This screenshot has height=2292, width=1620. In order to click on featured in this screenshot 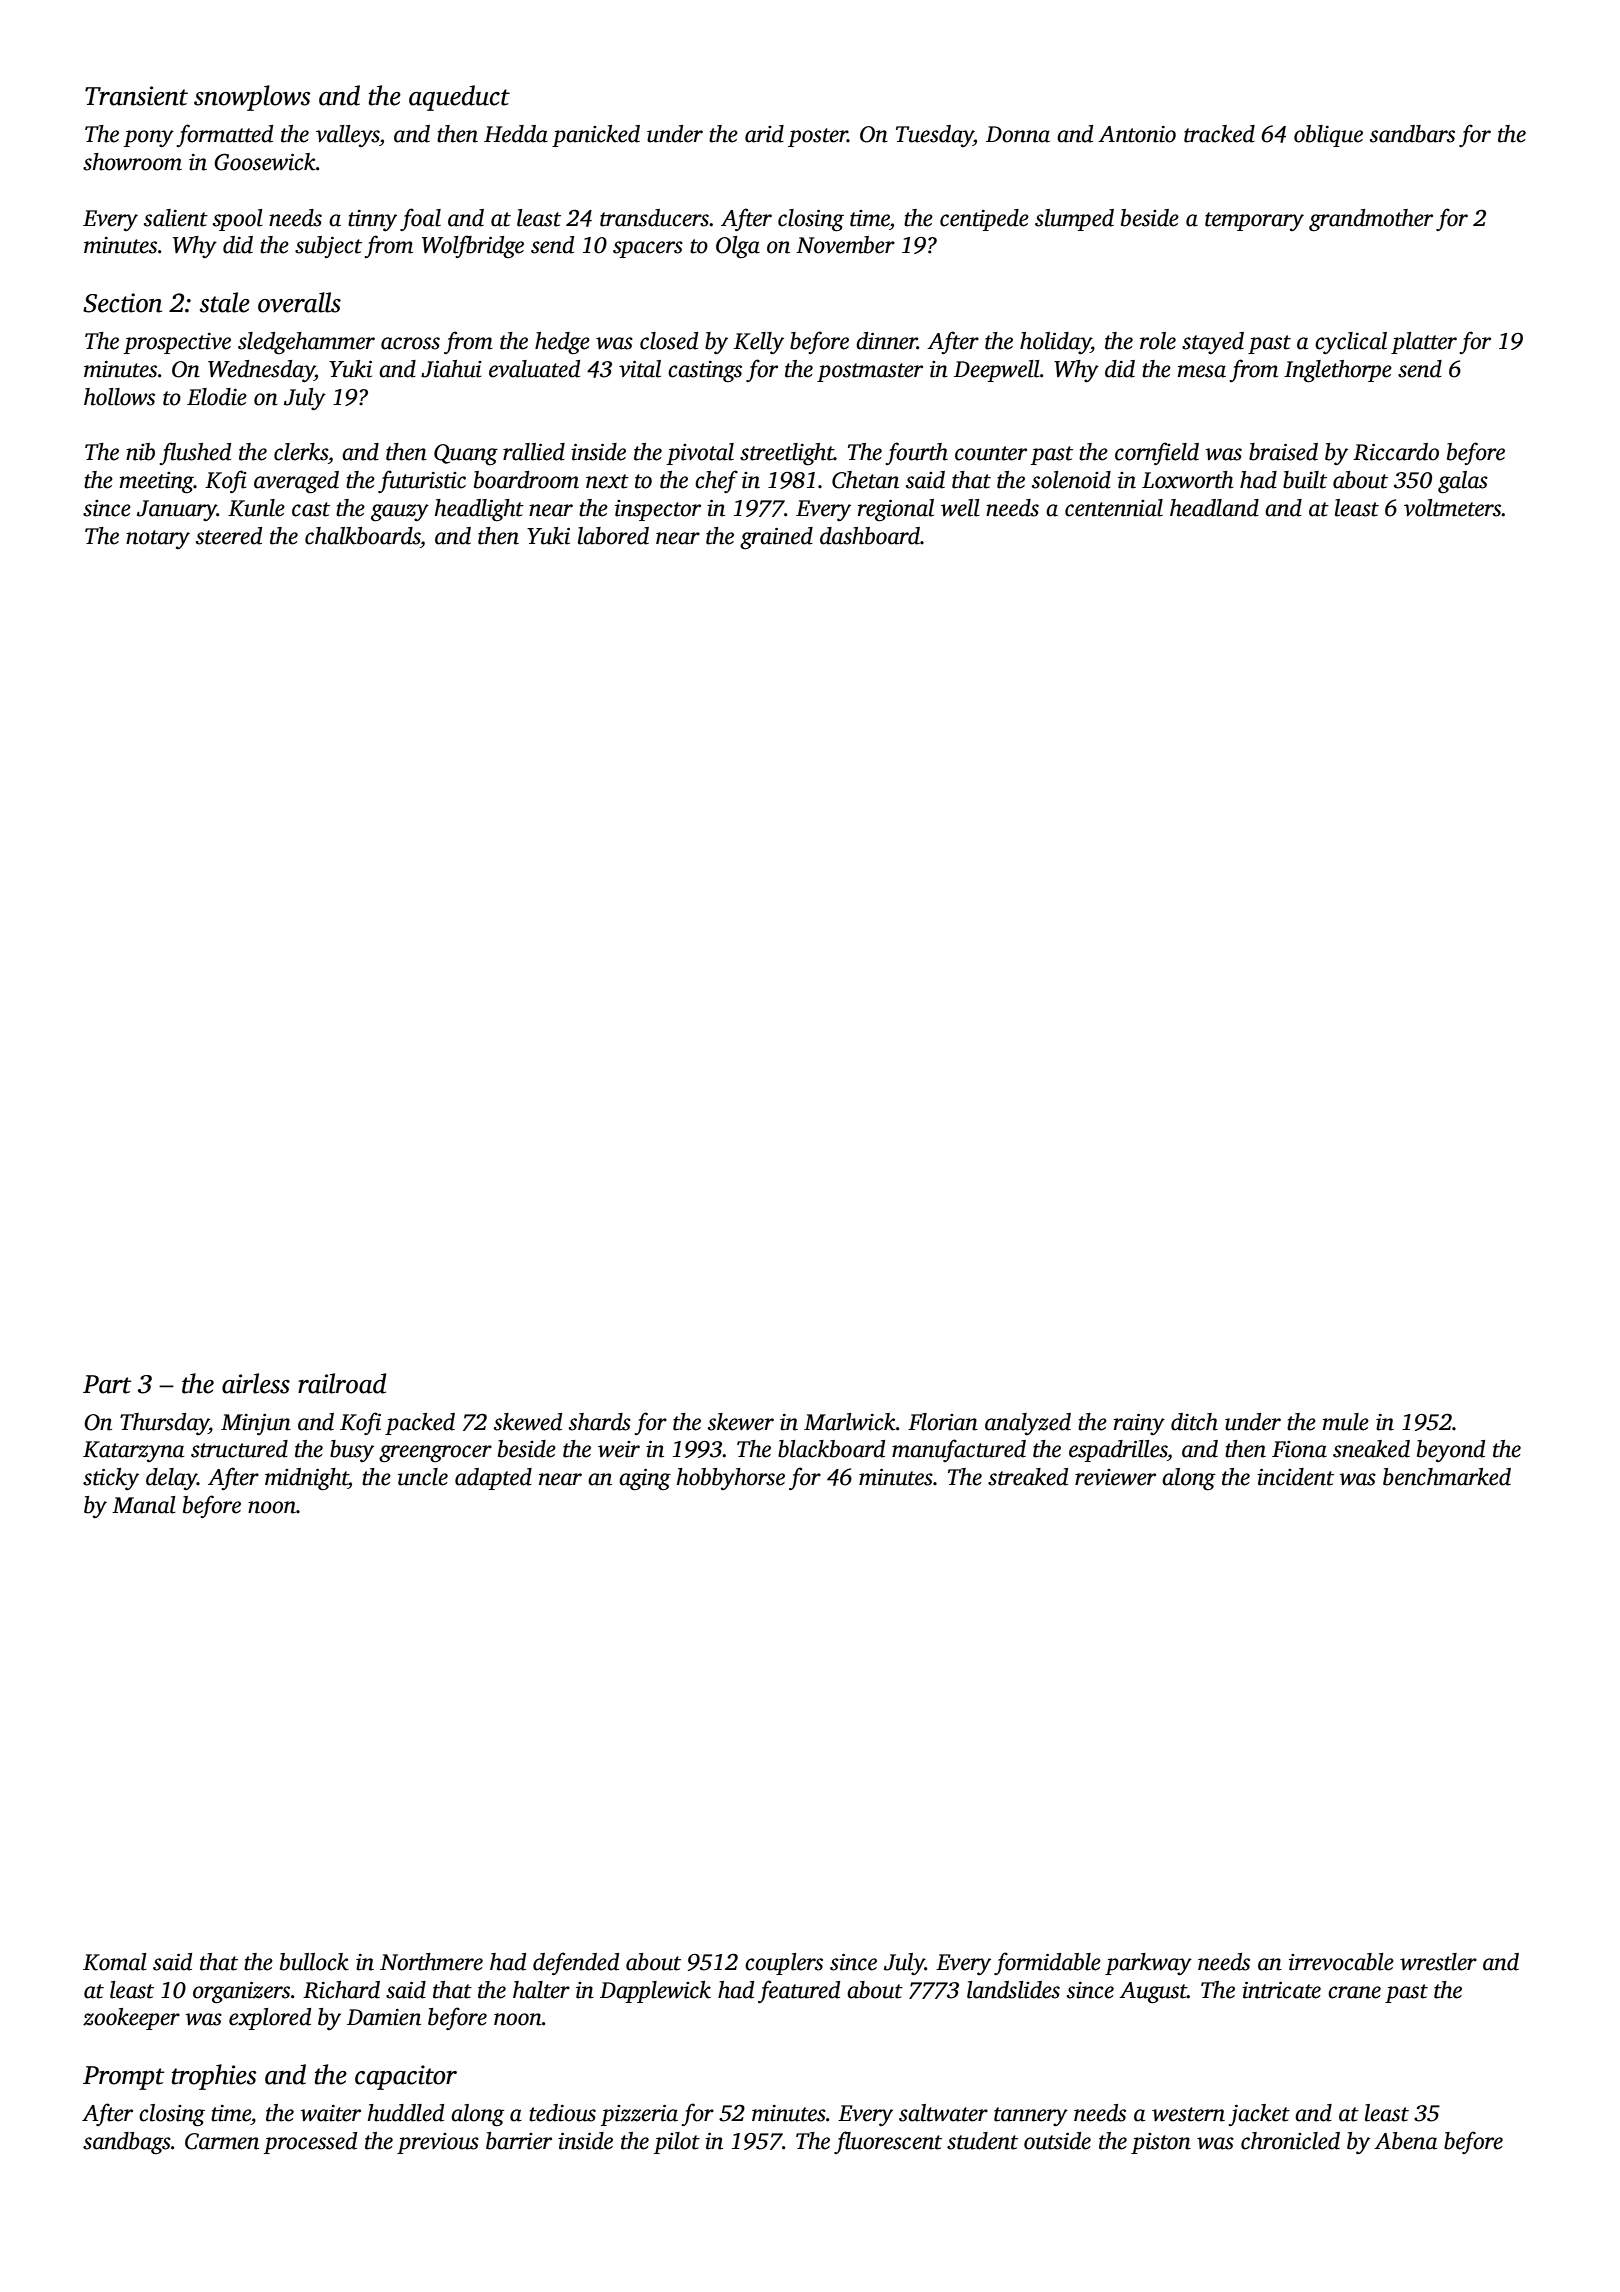, I will do `click(799, 1991)`.
